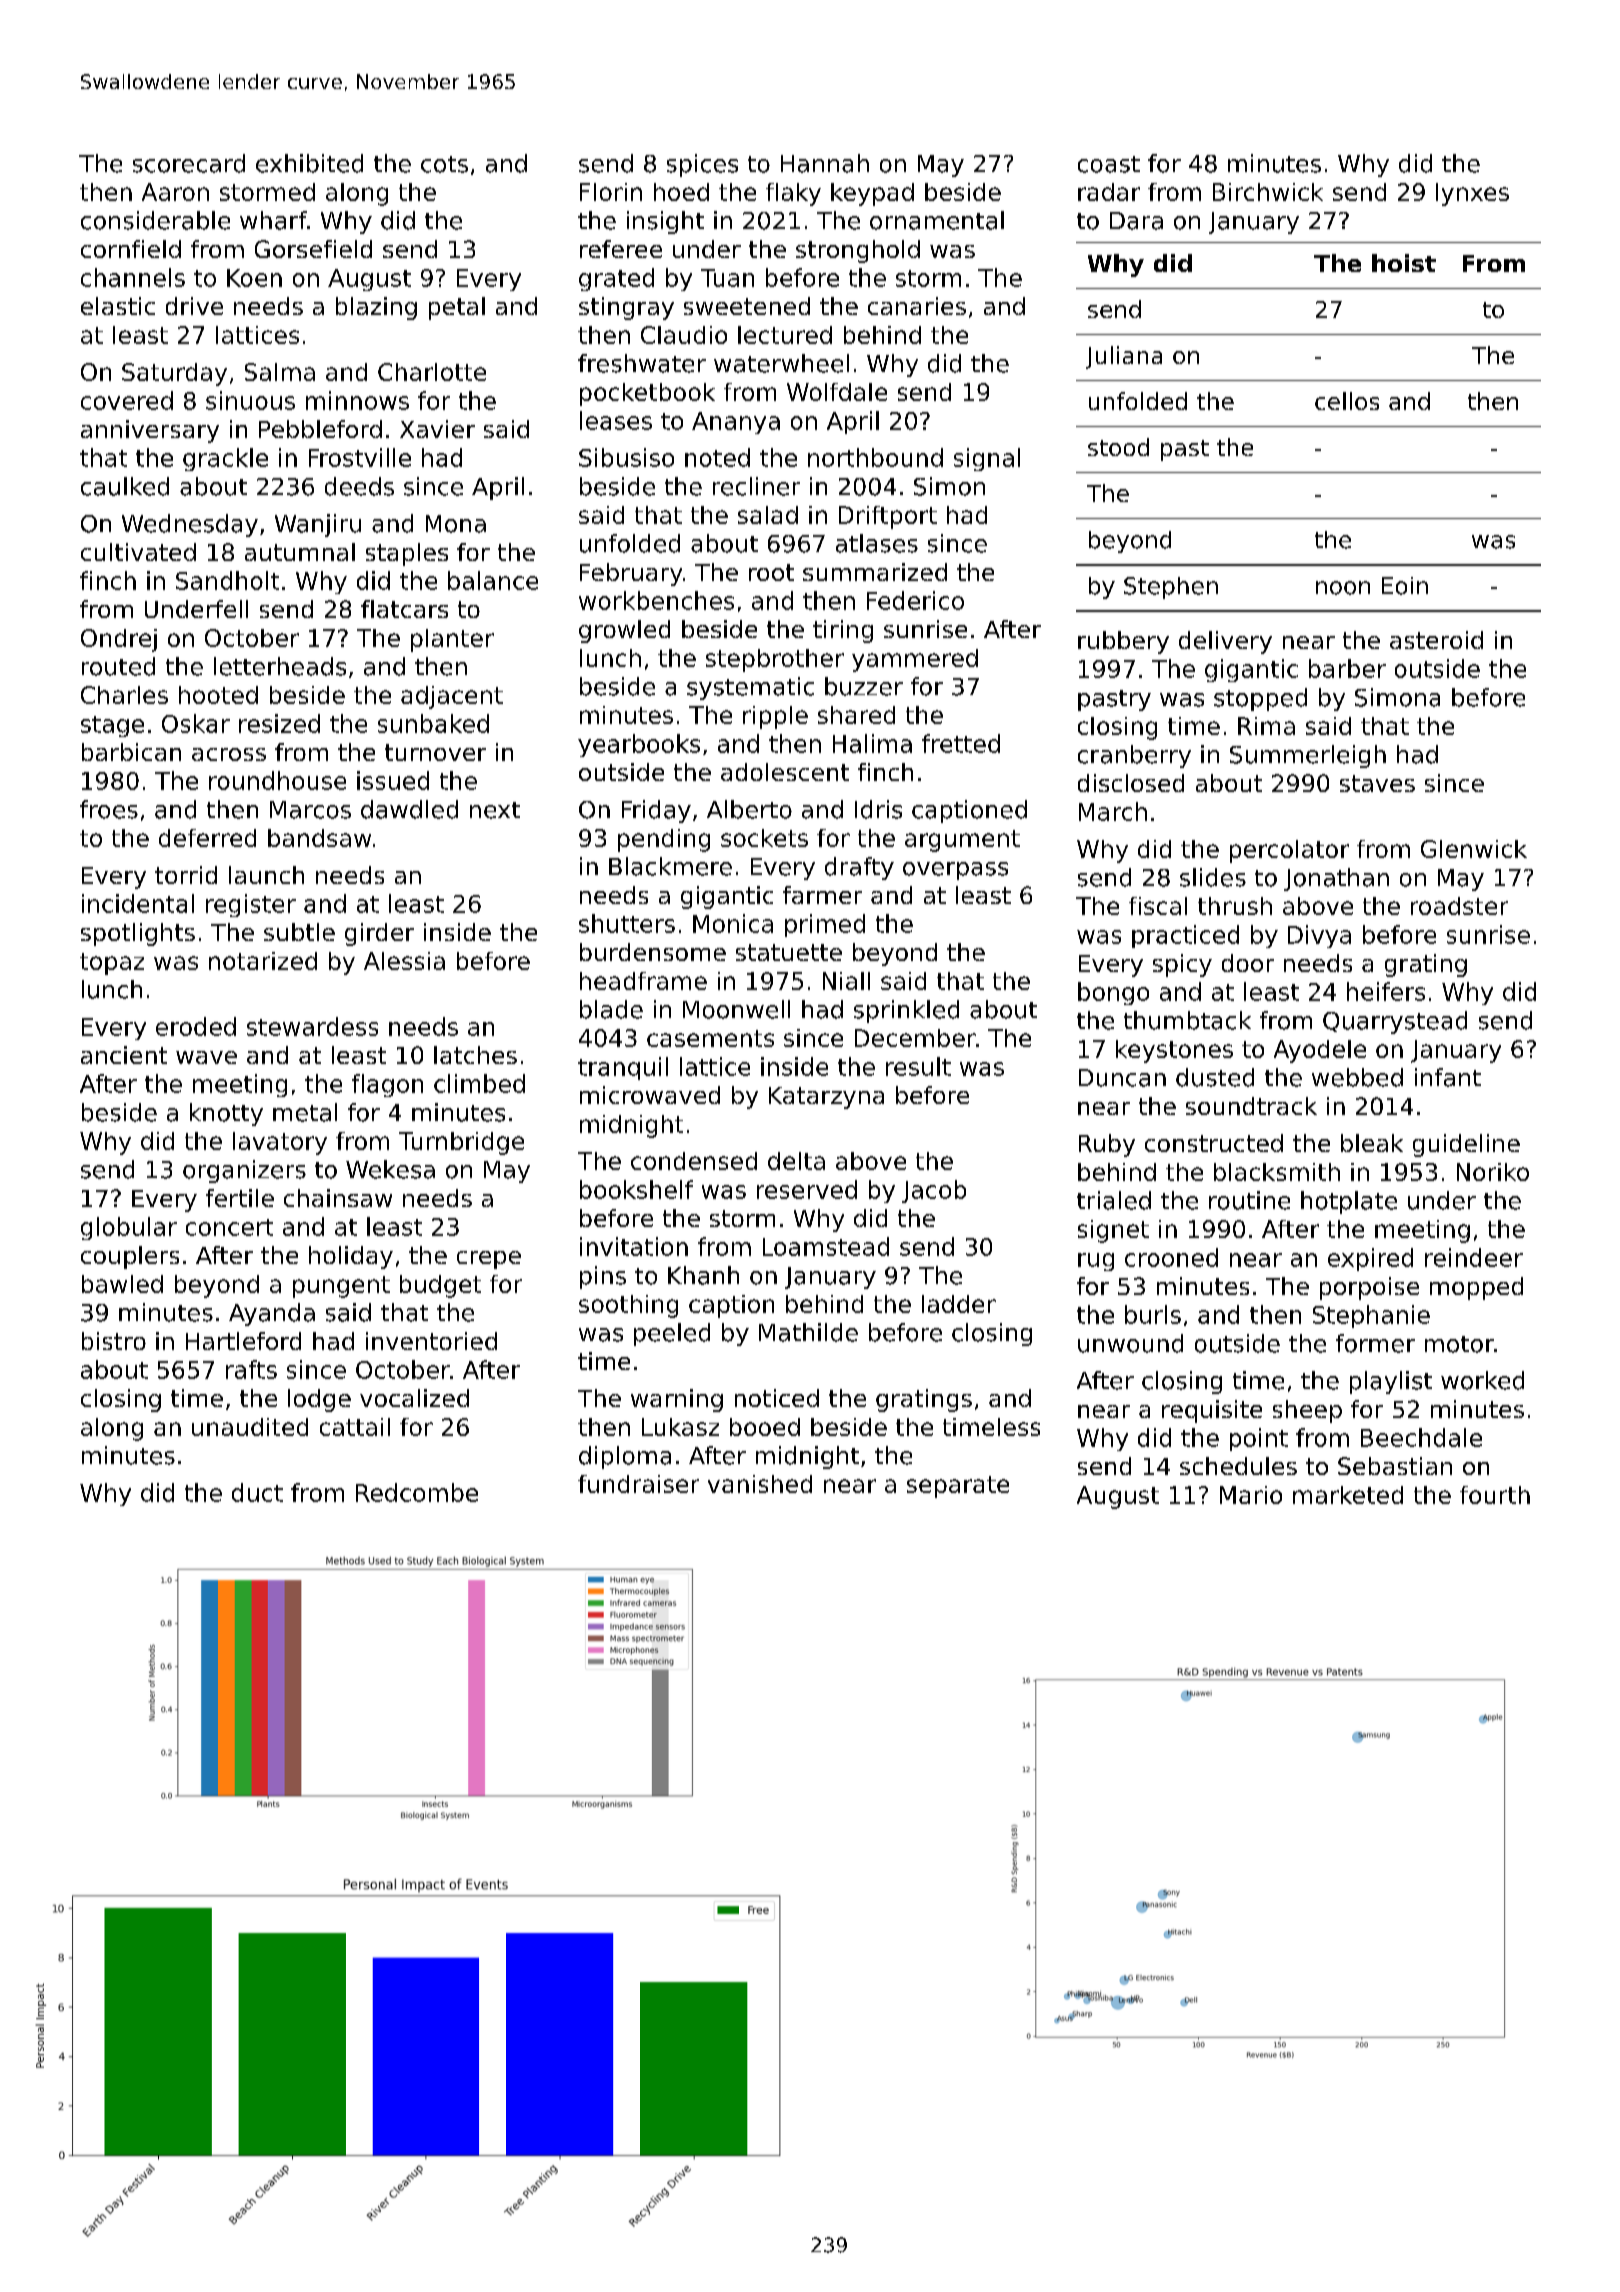  What do you see at coordinates (958, 1487) in the document?
I see `separate` at bounding box center [958, 1487].
